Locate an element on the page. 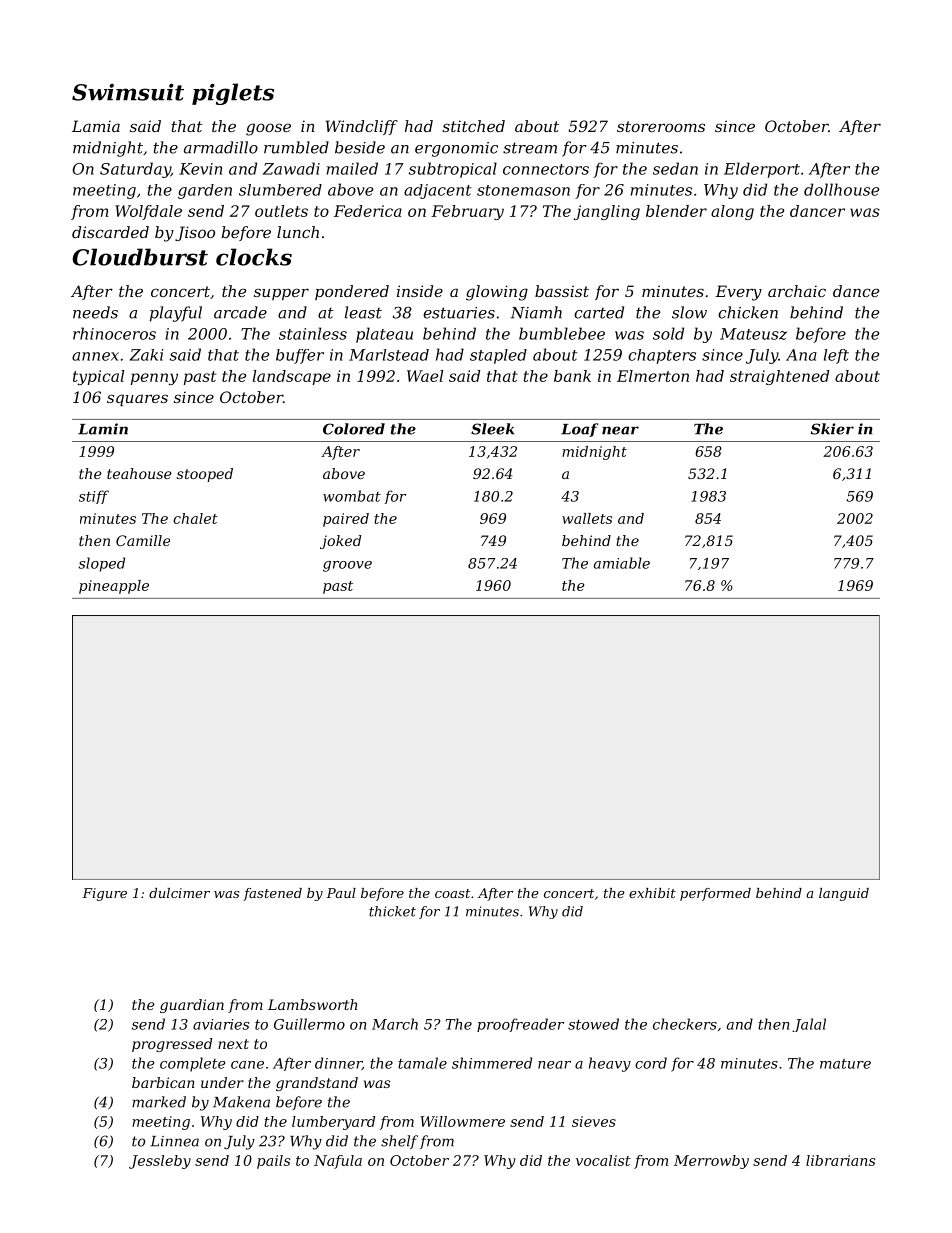 The image size is (952, 1233). Linnea is located at coordinates (174, 1141).
